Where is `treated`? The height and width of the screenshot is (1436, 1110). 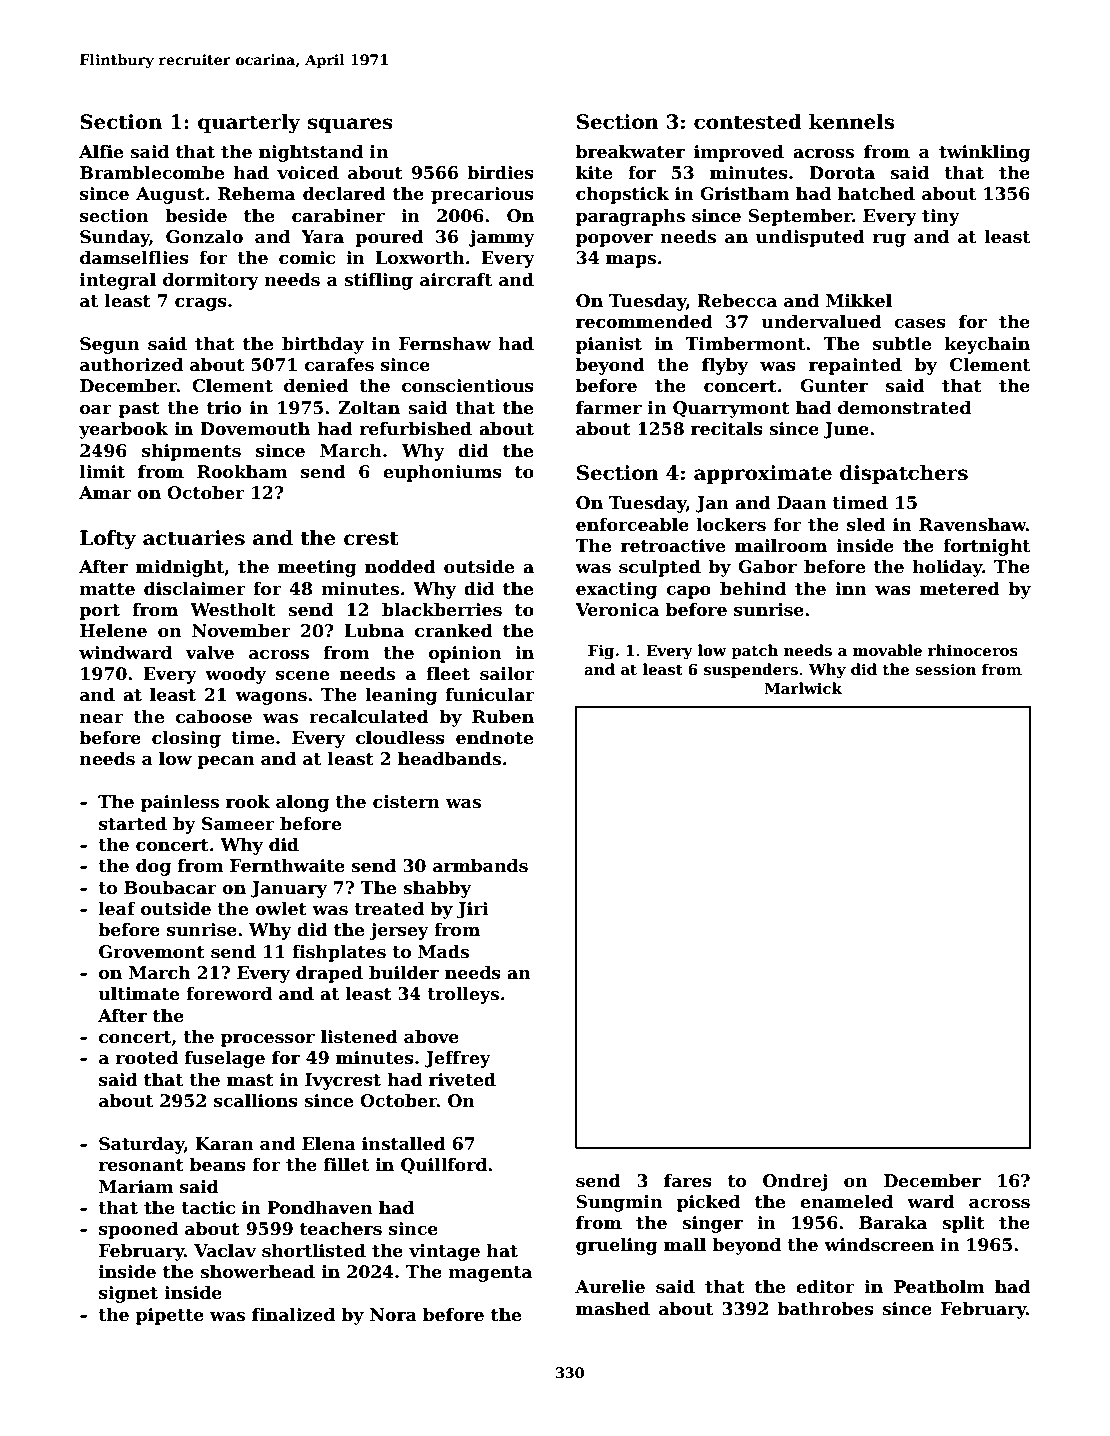 treated is located at coordinates (389, 909).
